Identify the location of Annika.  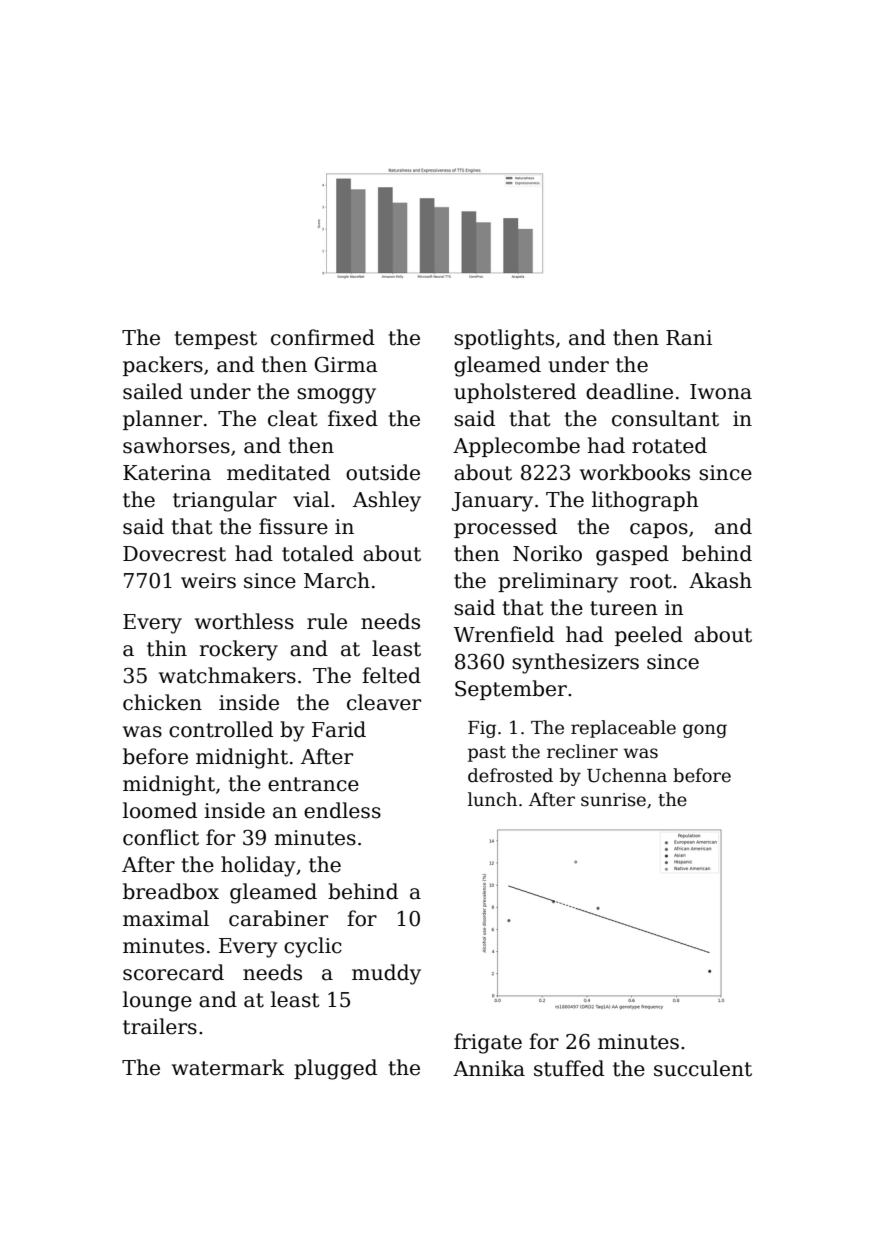
(489, 1068).
